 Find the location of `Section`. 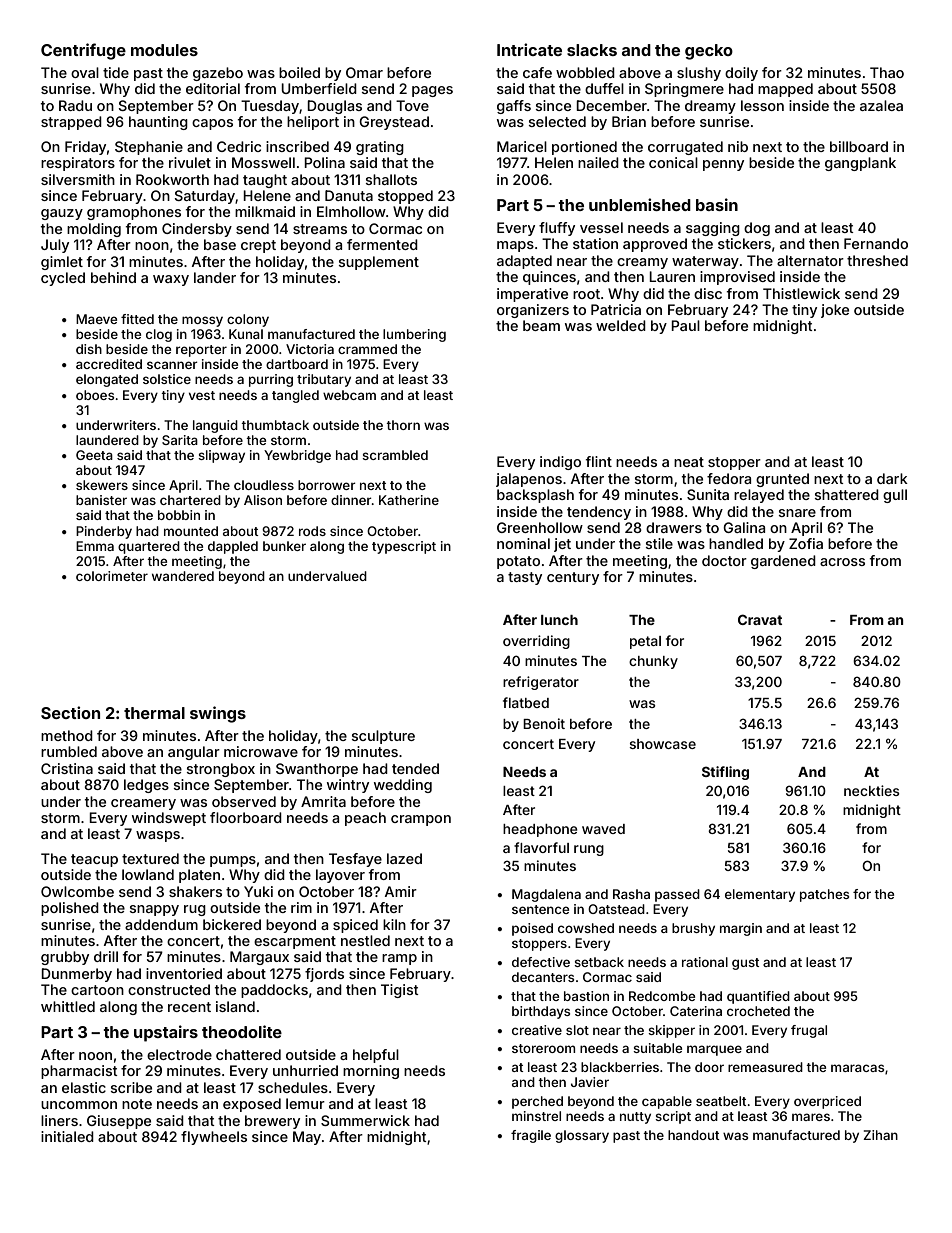

Section is located at coordinates (70, 712).
